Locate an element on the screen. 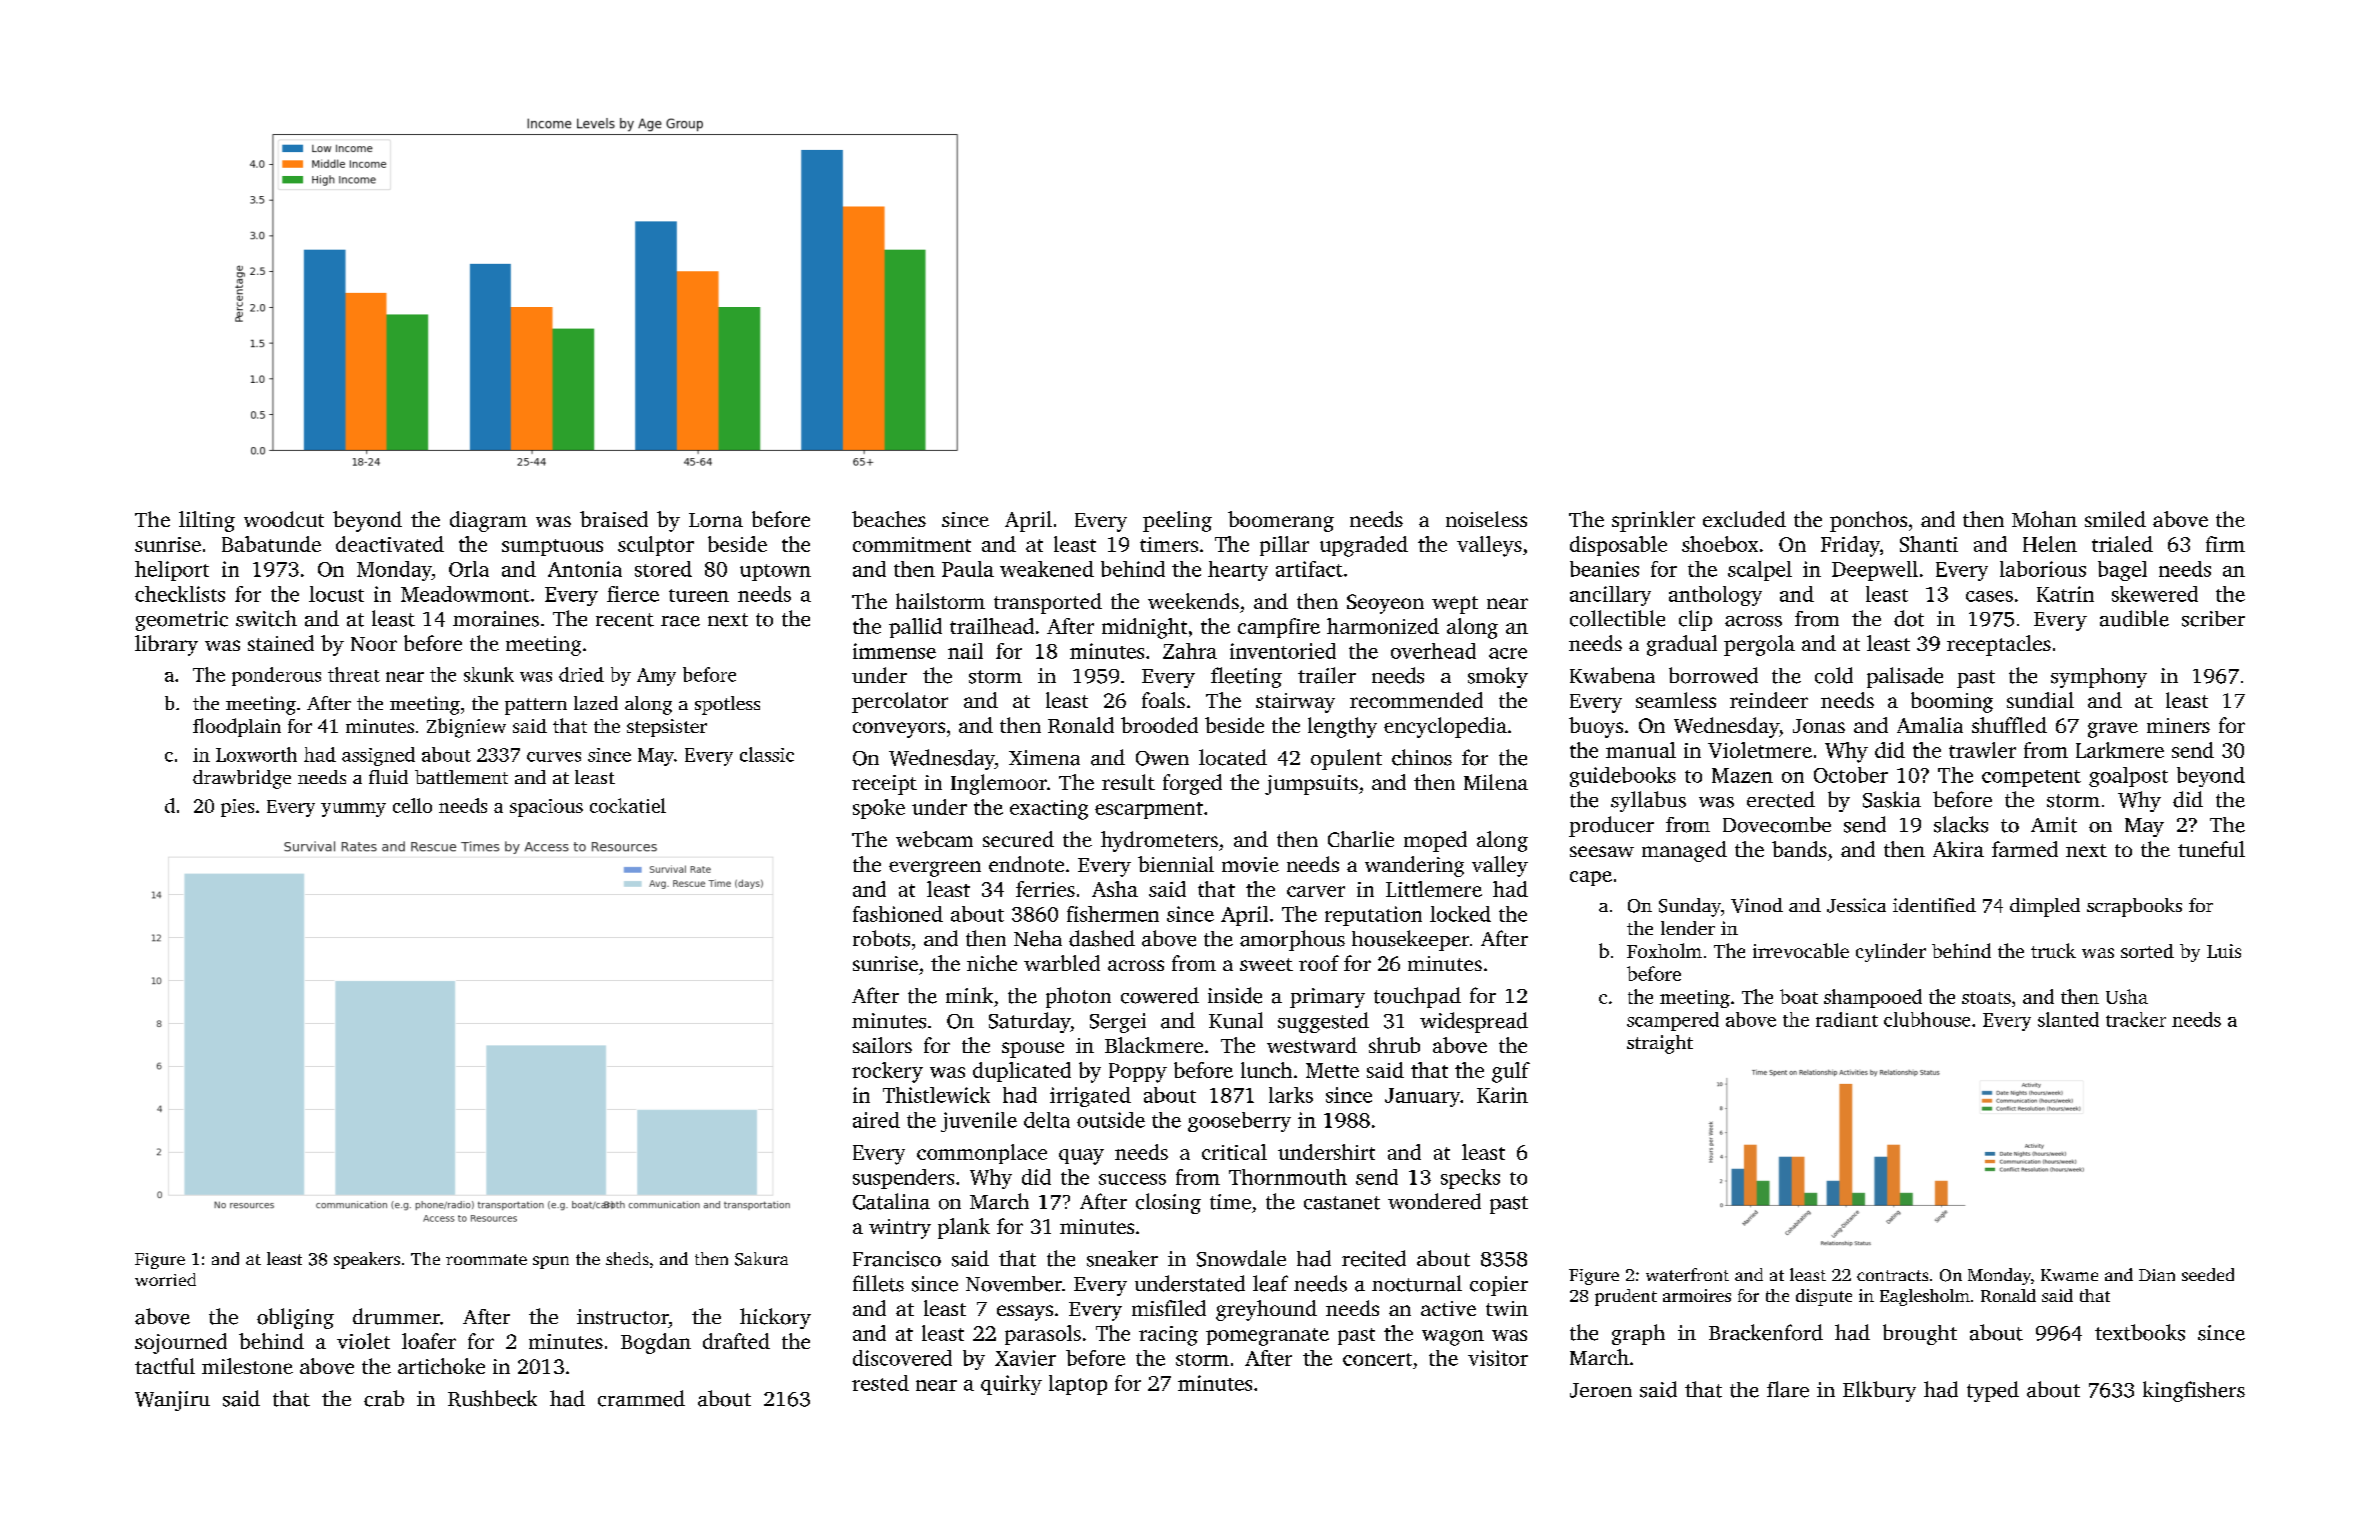  Wanjiru is located at coordinates (172, 1401).
